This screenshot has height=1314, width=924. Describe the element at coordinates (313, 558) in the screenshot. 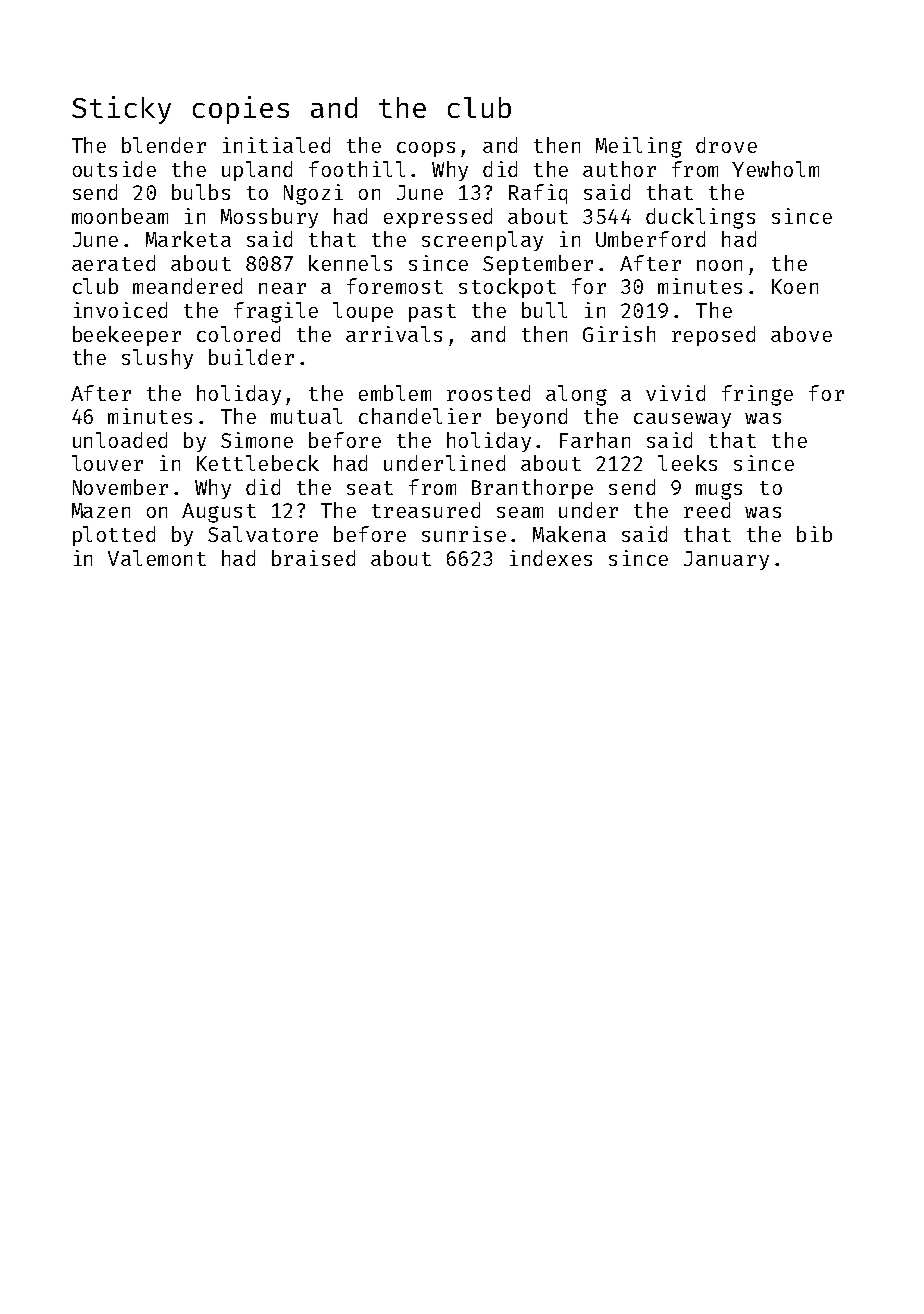

I see `braised` at that location.
